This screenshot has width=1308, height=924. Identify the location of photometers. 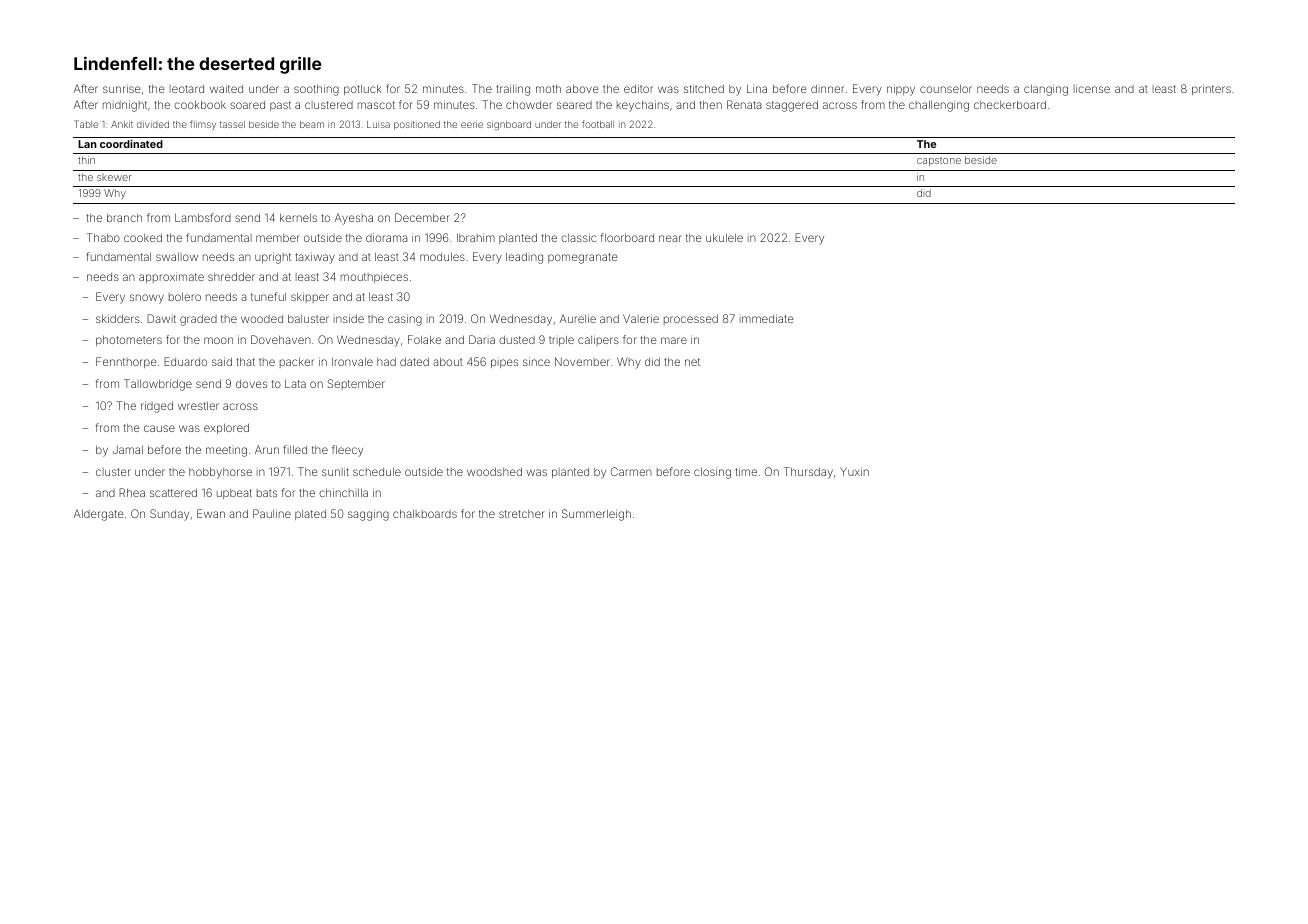
(129, 341).
